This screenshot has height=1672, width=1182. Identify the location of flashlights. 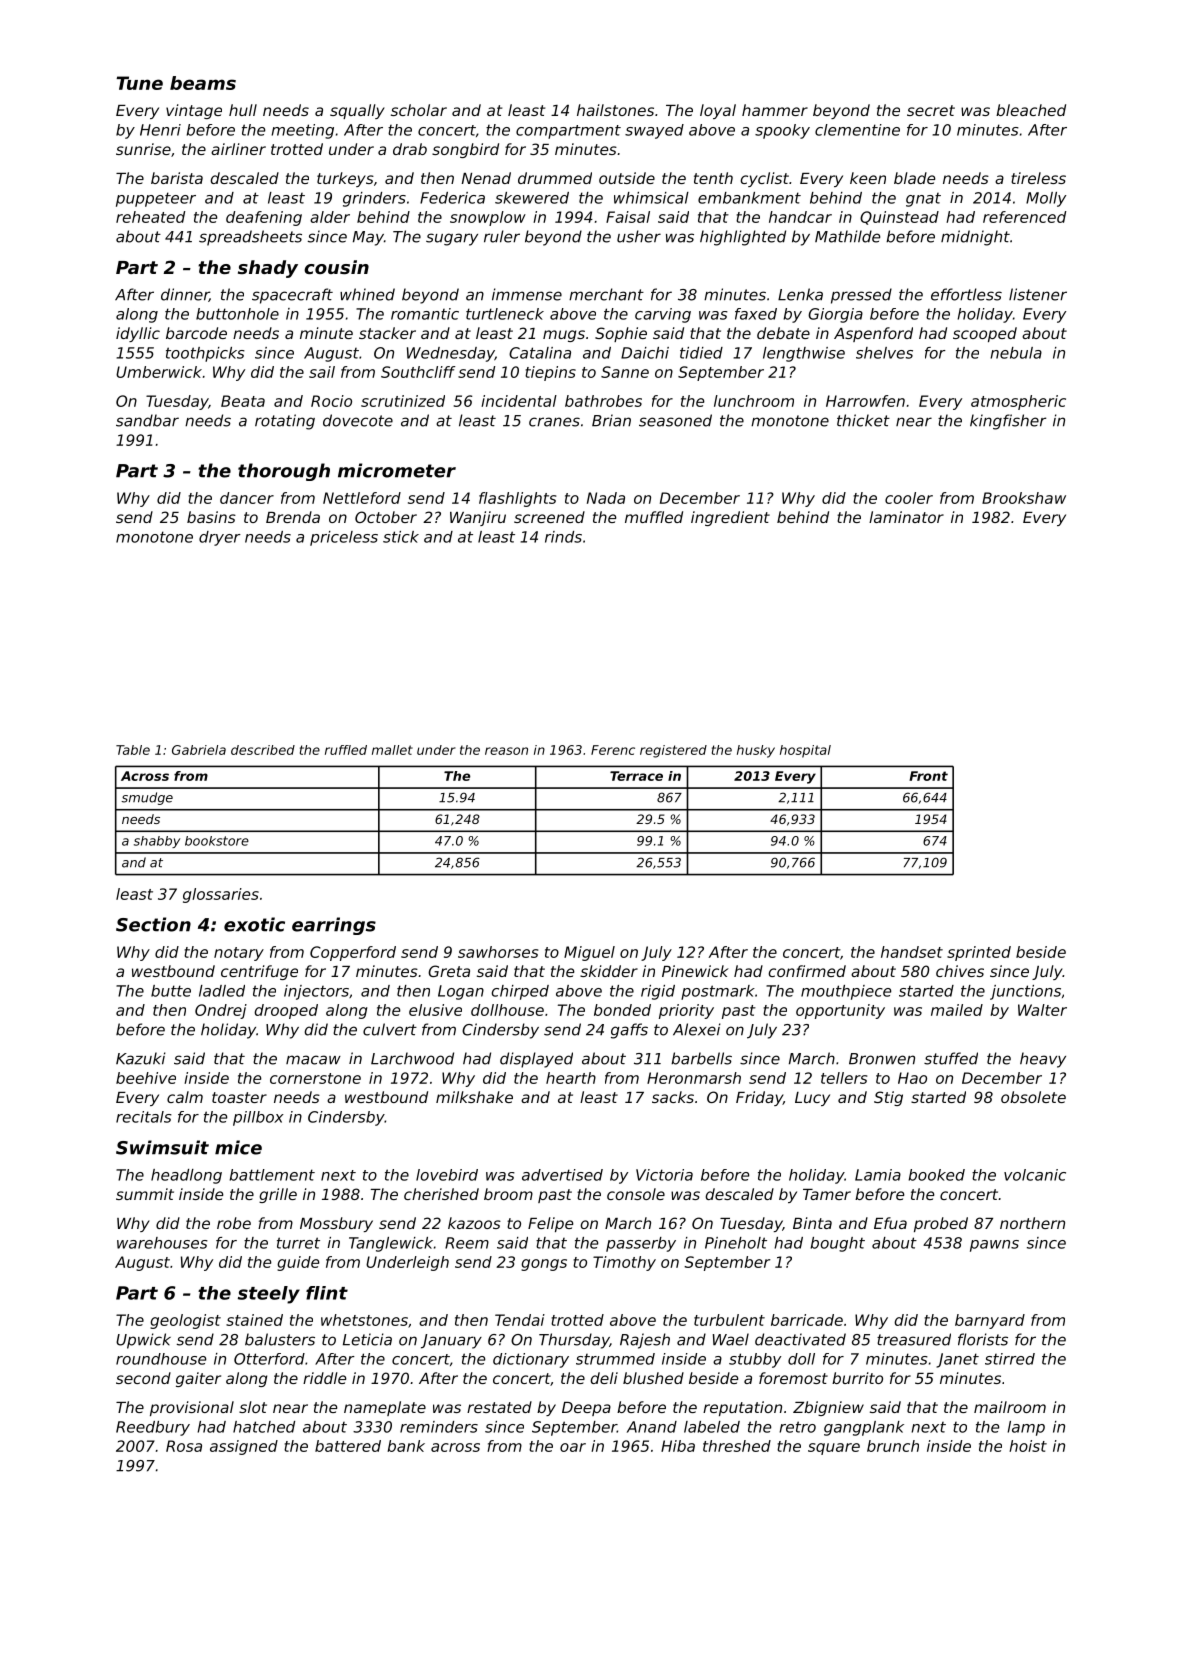
(517, 499).
